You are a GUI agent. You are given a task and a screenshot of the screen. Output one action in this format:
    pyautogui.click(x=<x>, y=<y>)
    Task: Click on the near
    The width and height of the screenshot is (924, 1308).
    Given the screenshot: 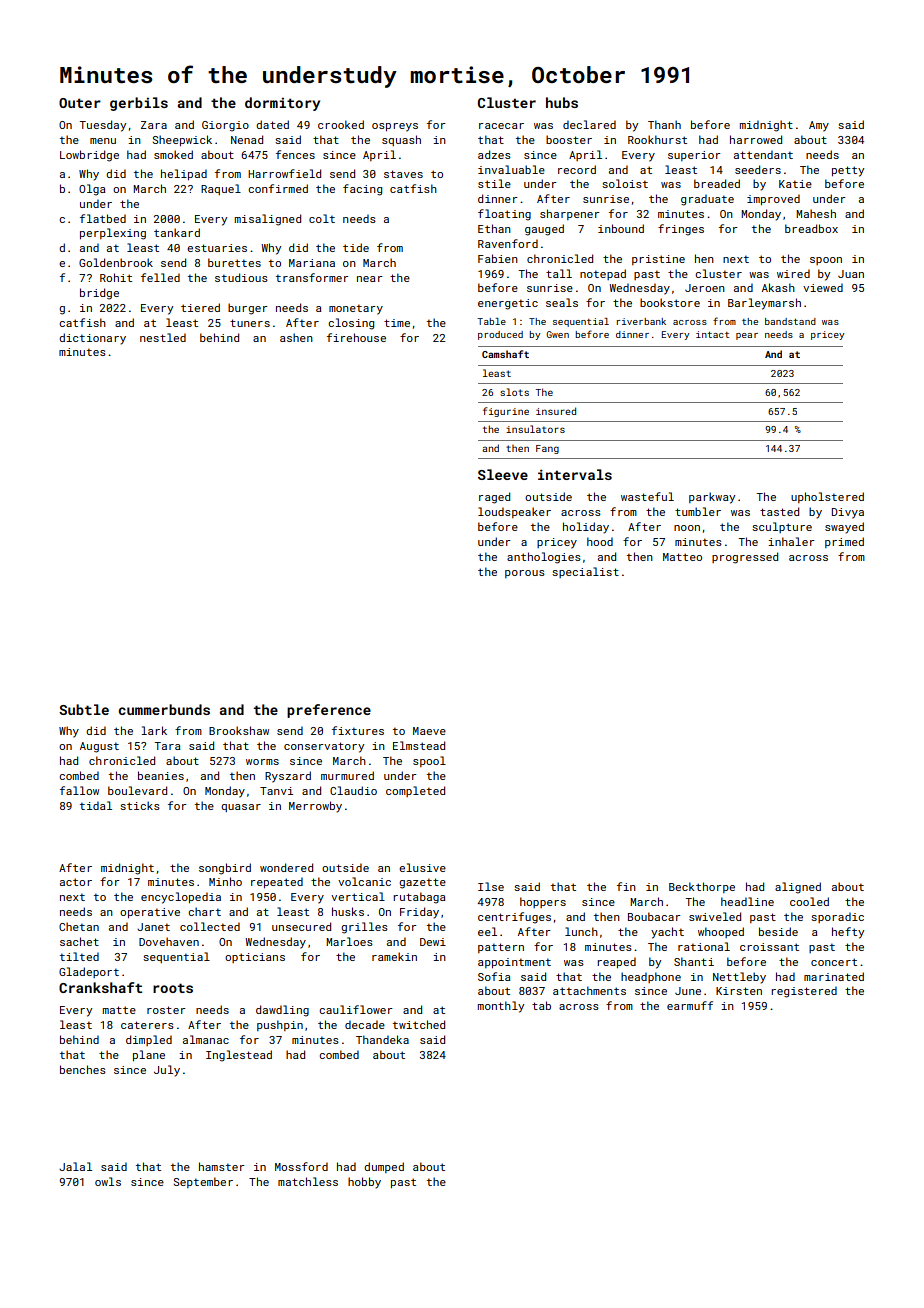 What is the action you would take?
    pyautogui.click(x=369, y=279)
